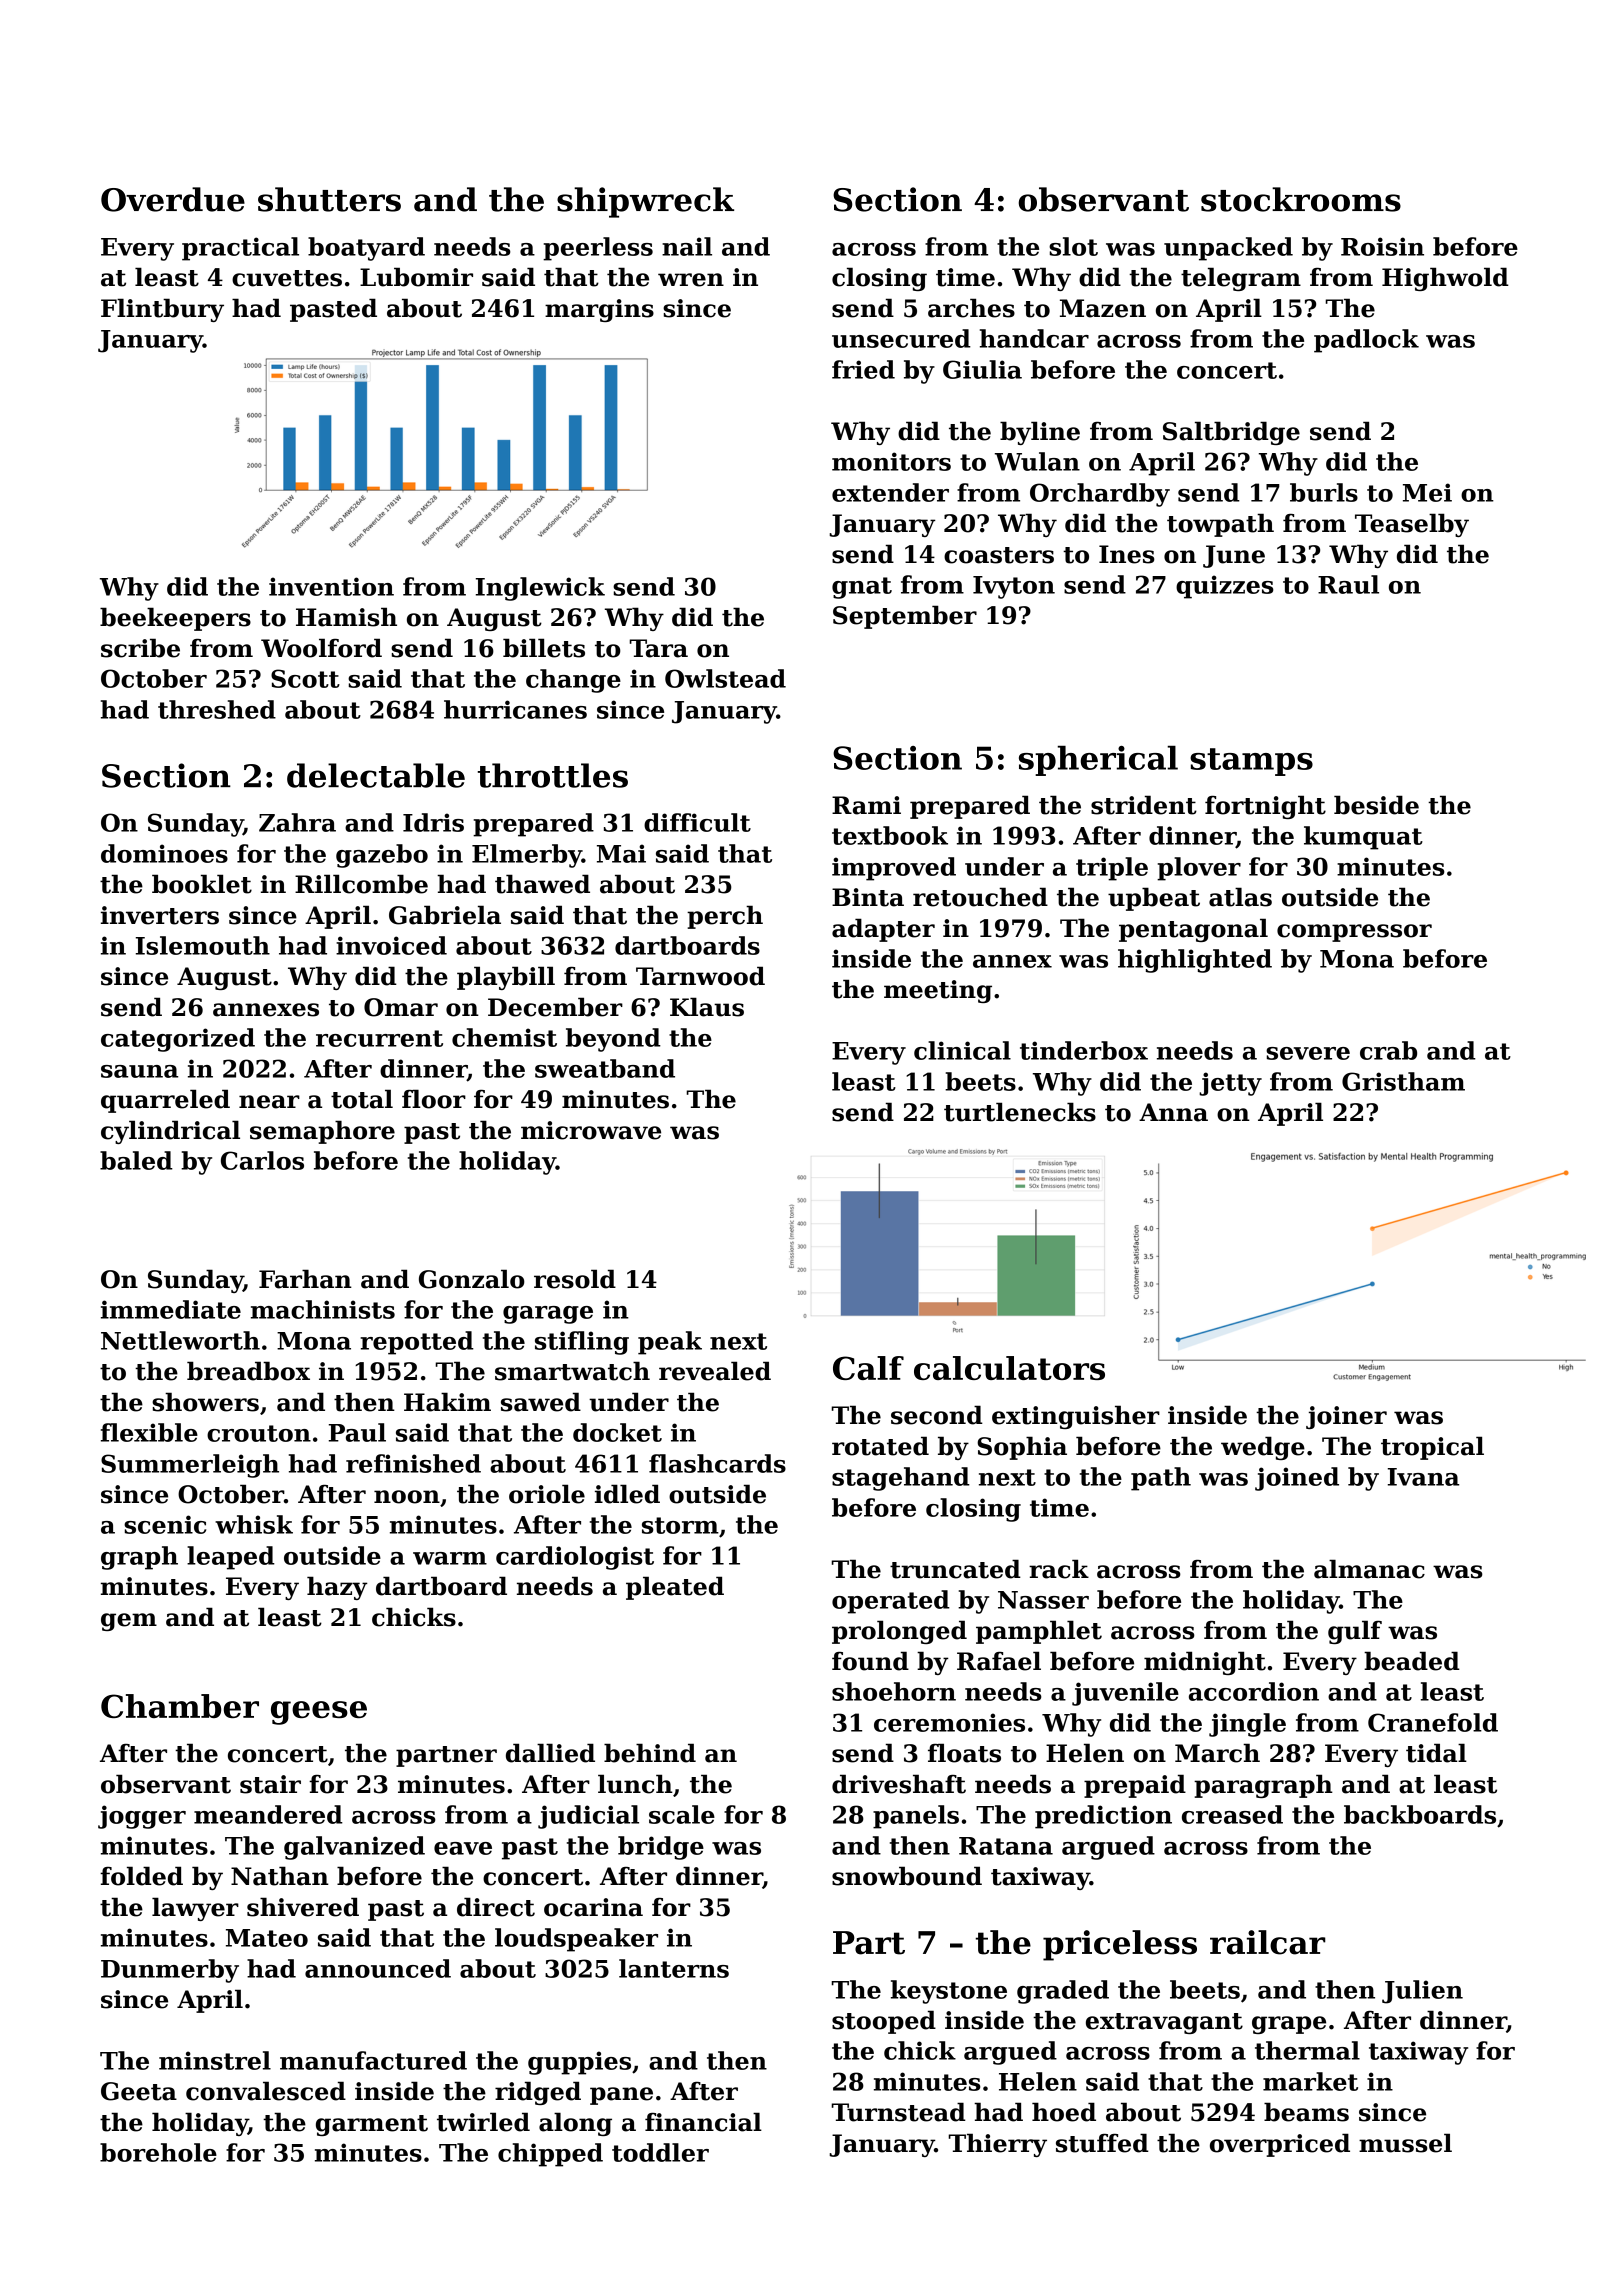  I want to click on extinguisher, so click(1076, 1417).
